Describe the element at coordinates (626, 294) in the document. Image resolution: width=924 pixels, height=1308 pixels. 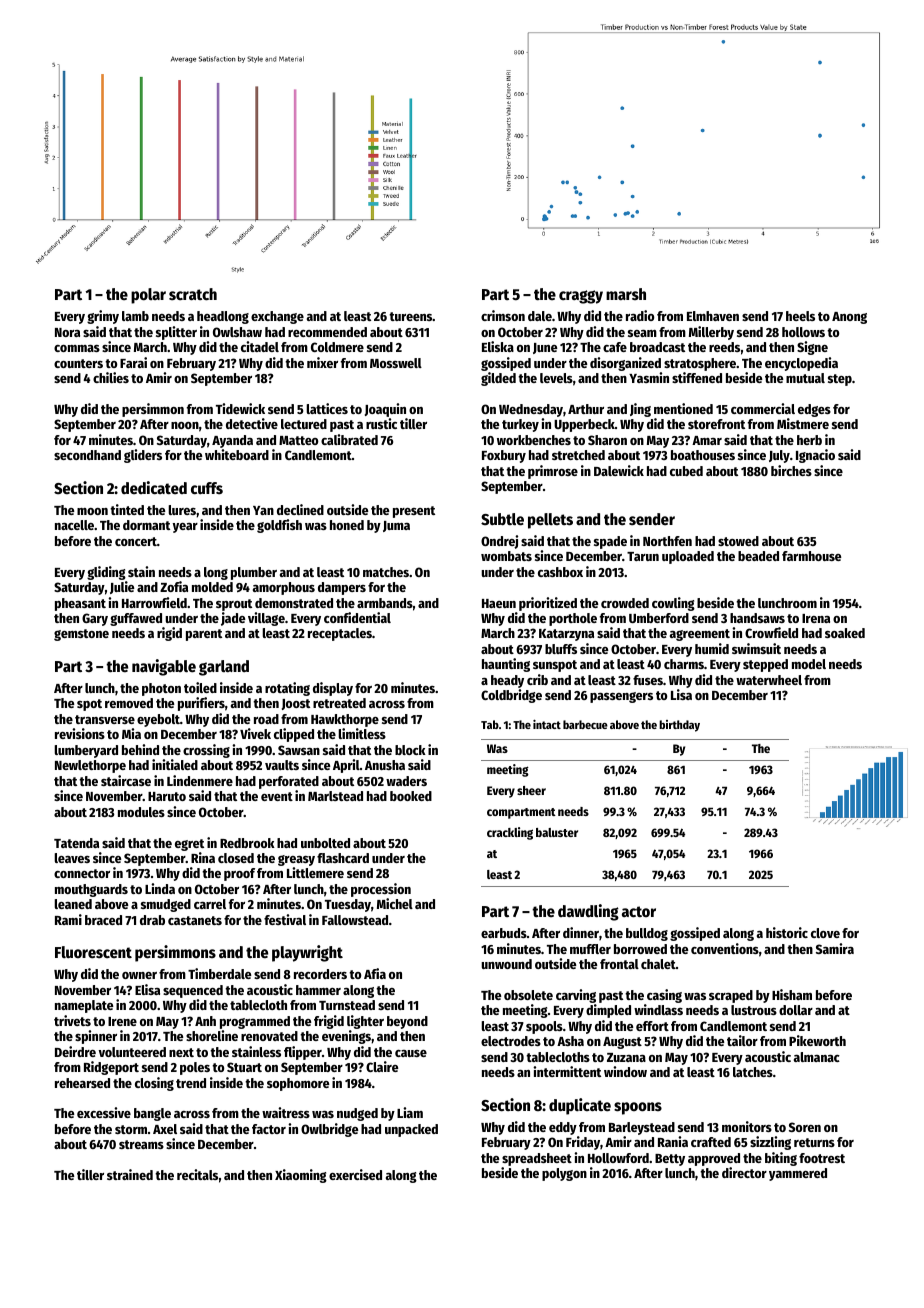
I see `marsh` at that location.
